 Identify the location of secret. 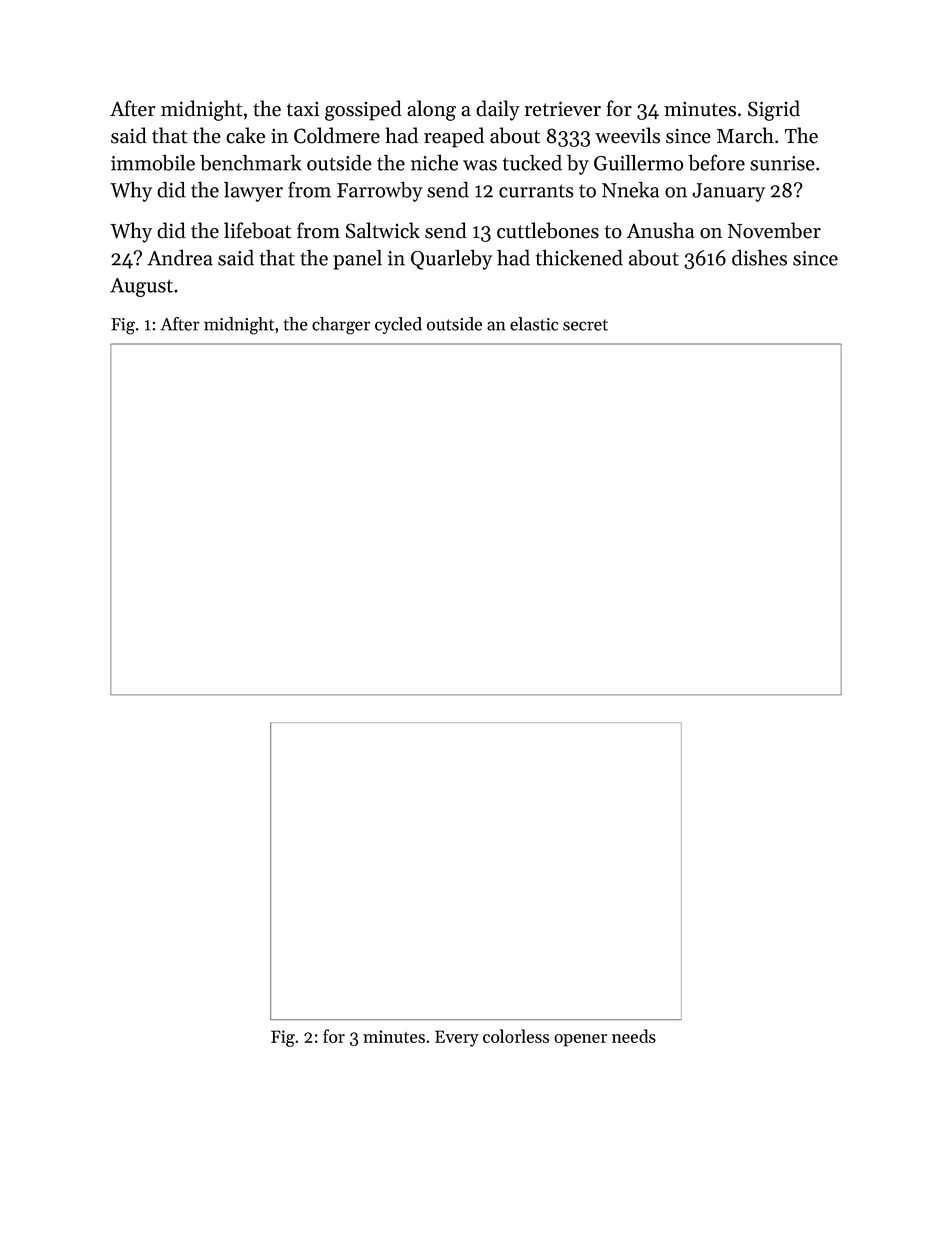
(585, 325).
